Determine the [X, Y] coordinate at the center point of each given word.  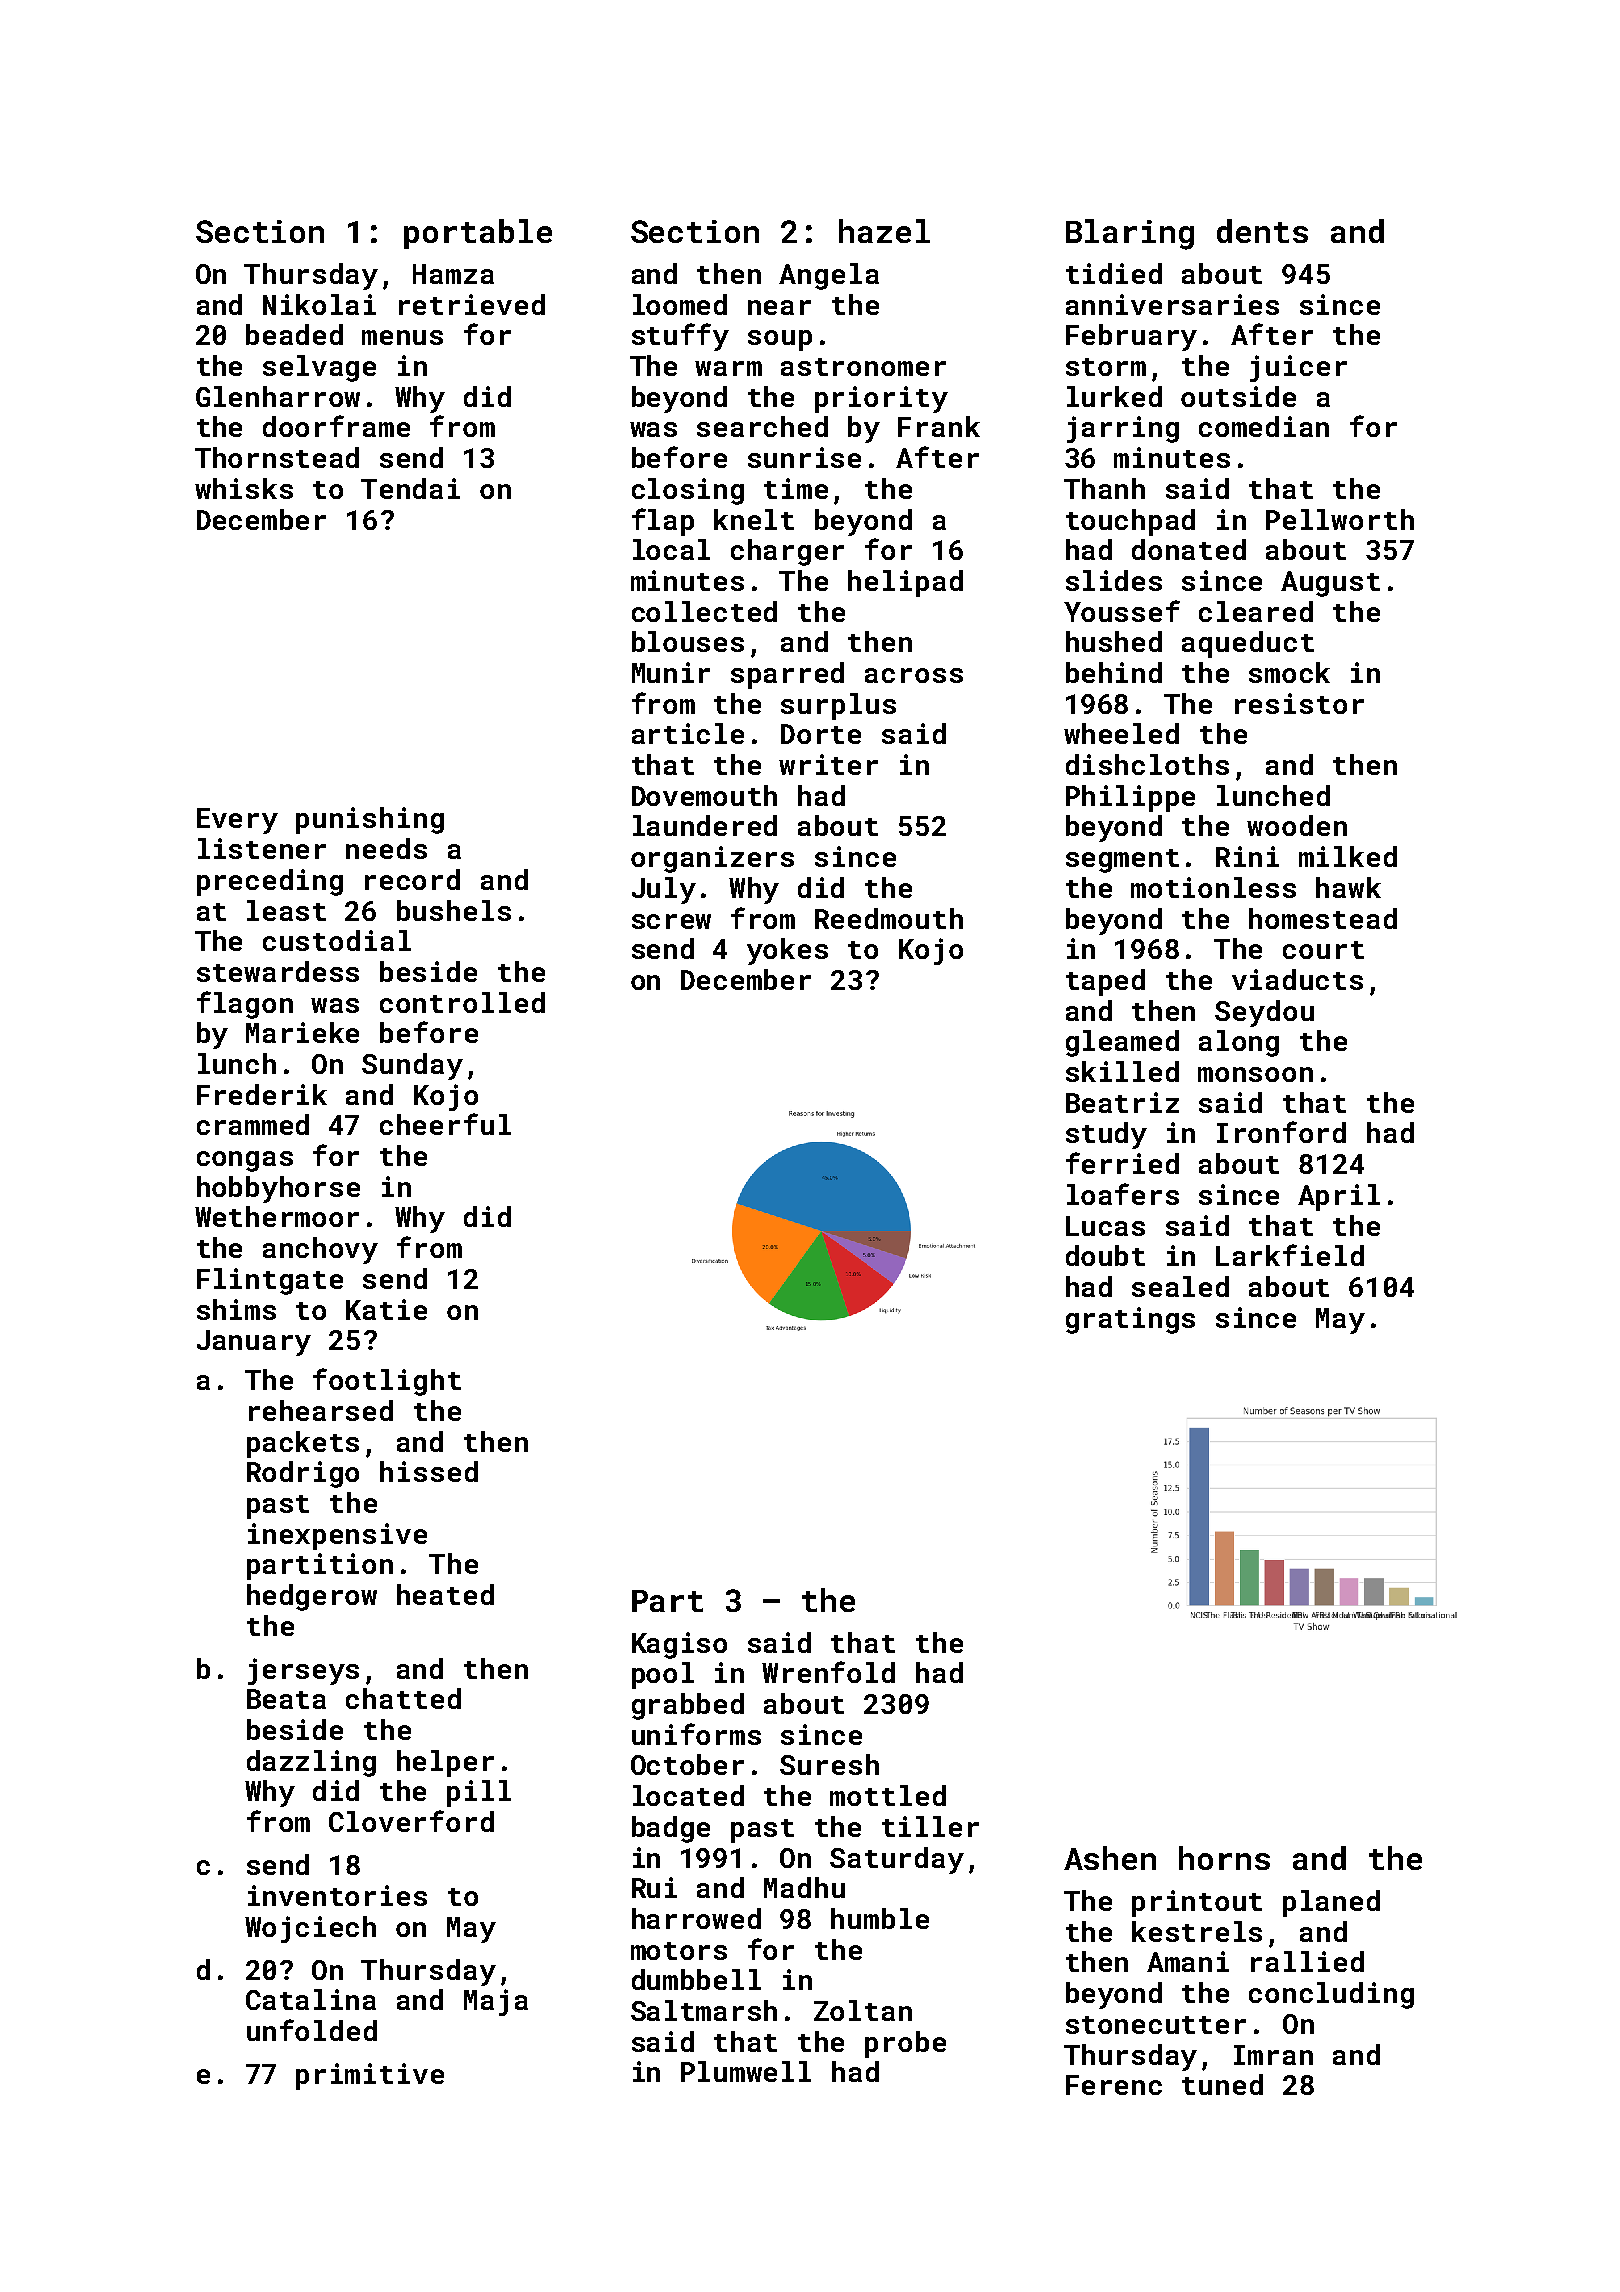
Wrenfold [828, 1672]
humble [880, 1918]
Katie [386, 1309]
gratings [1130, 1320]
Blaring [1130, 234]
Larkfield [1290, 1255]
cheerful [445, 1124]
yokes [787, 951]
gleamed [1122, 1043]
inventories [337, 1895]
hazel [884, 231]
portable [478, 234]
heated [445, 1594]
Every [237, 821]
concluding [1331, 1995]
